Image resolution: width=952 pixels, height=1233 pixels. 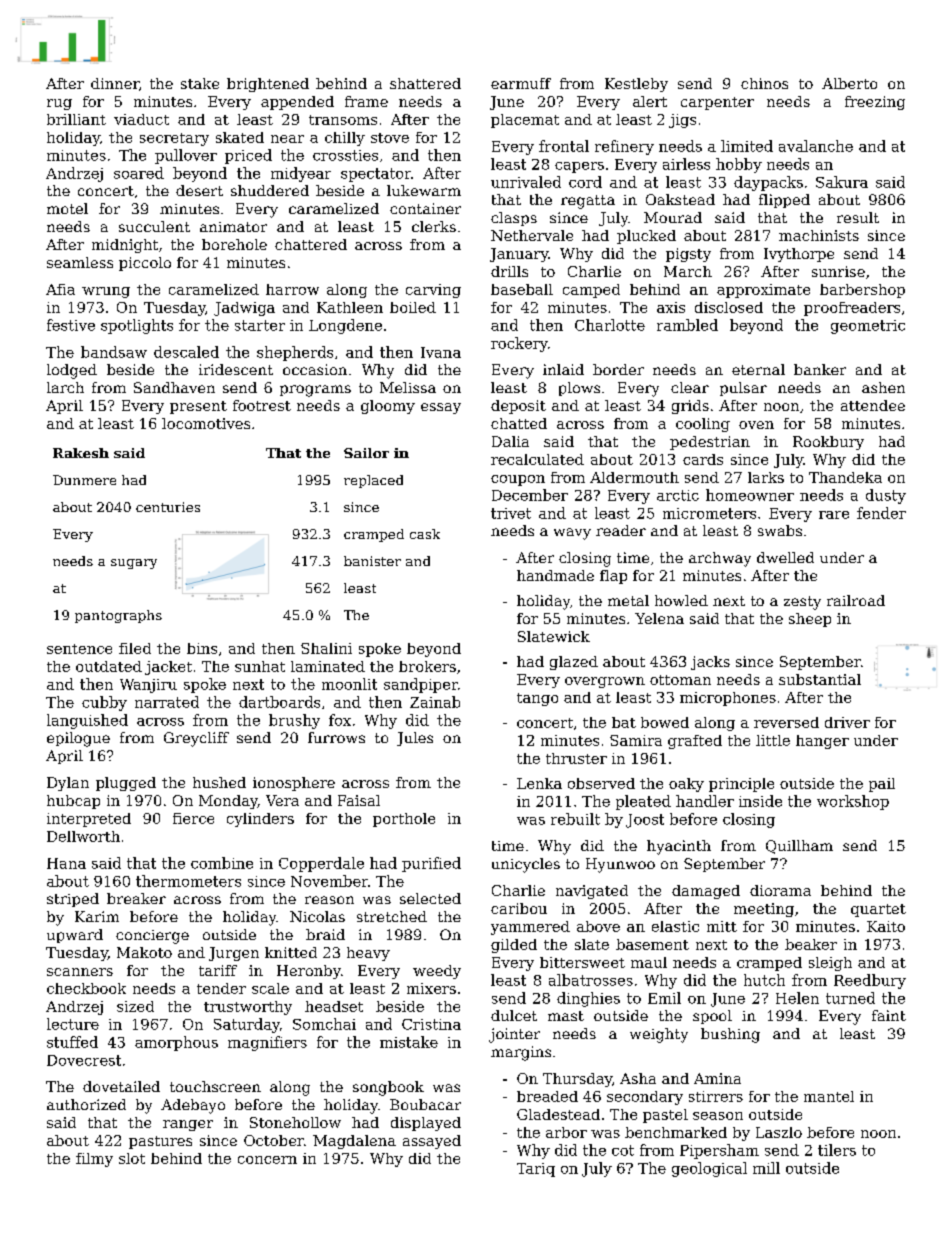 What do you see at coordinates (766, 1168) in the page?
I see `mill` at bounding box center [766, 1168].
